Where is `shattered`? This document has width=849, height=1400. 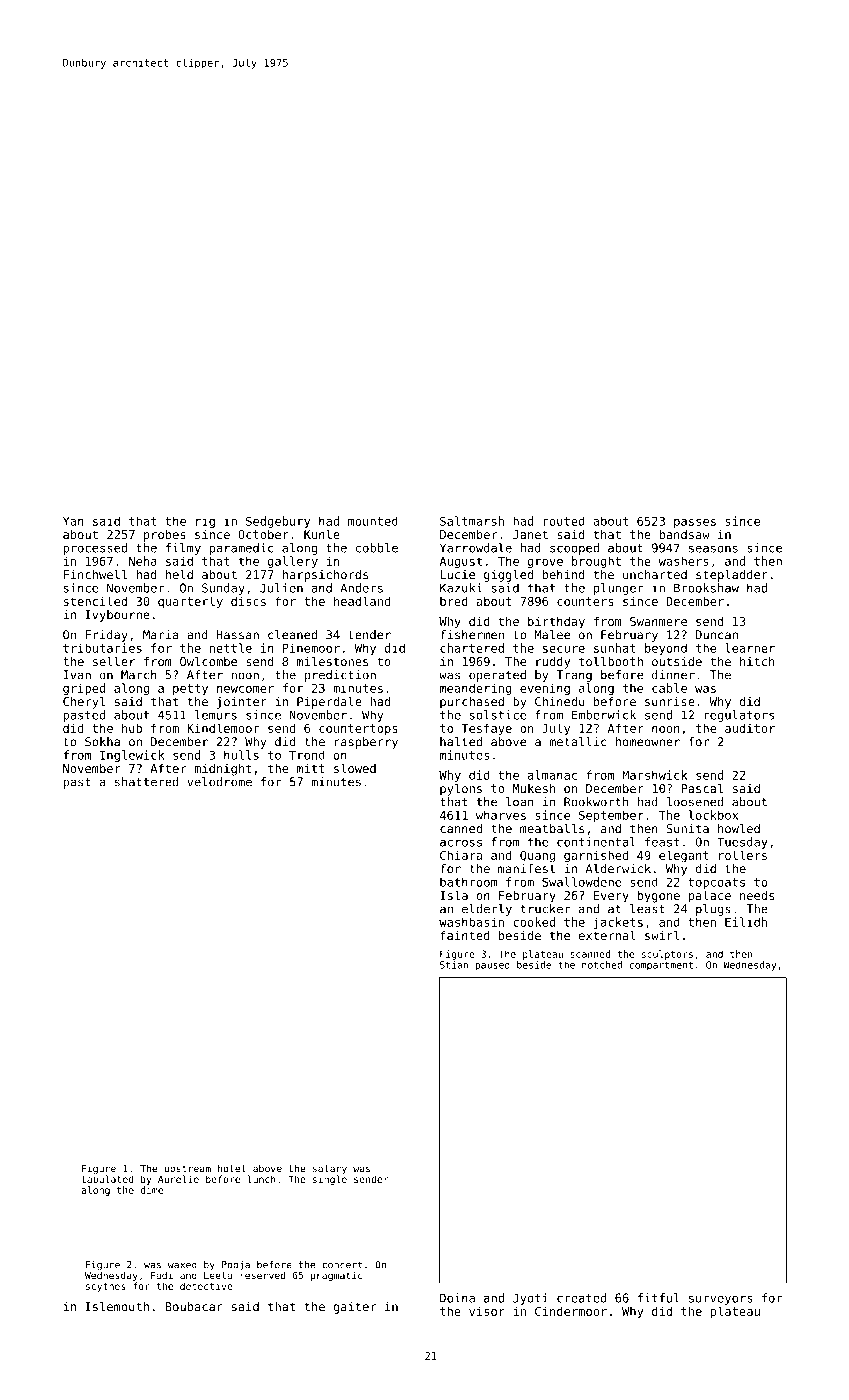
shattered is located at coordinates (146, 782).
